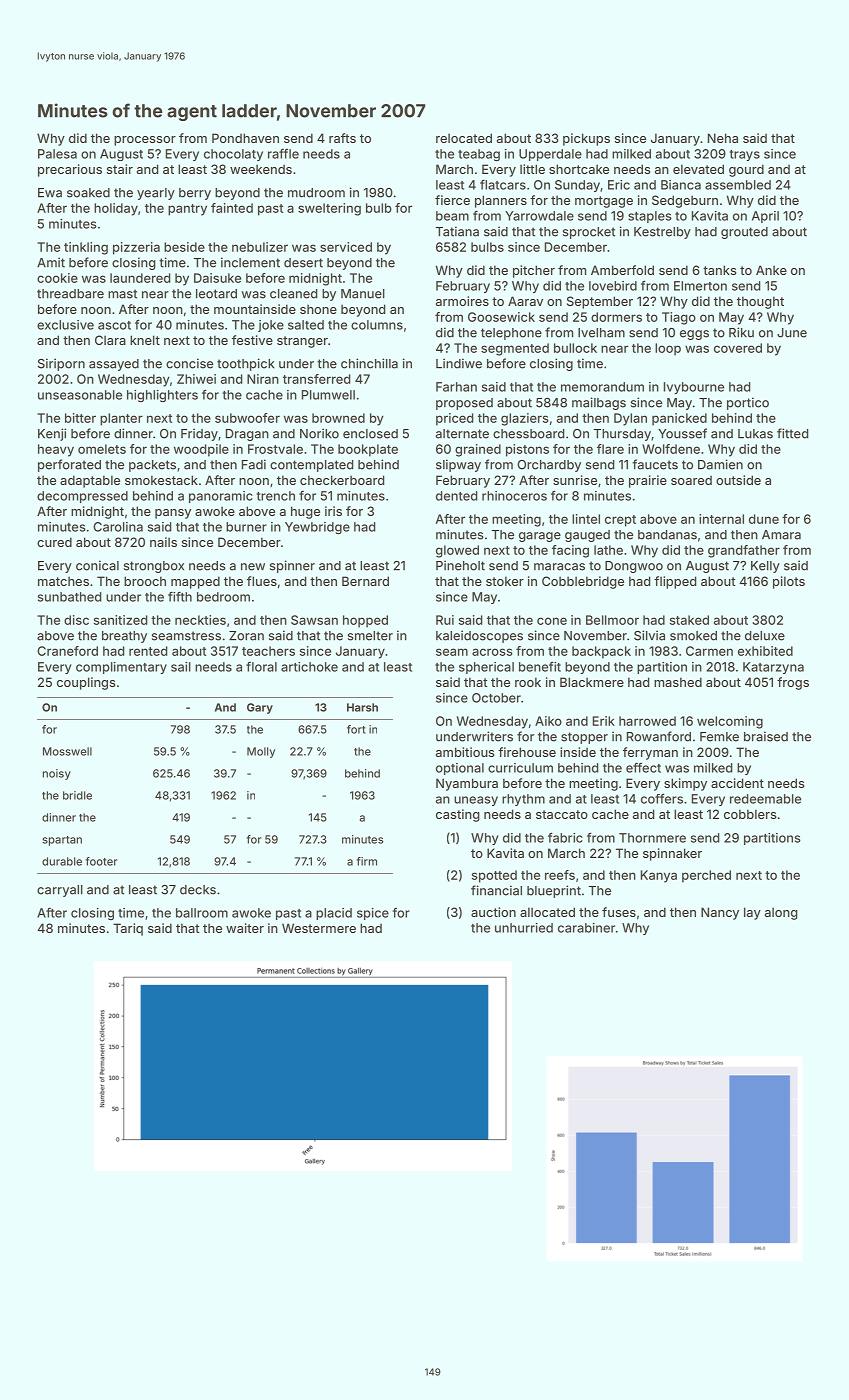 The height and width of the image is (1400, 849). Describe the element at coordinates (247, 418) in the image. I see `subwoofer` at that location.
